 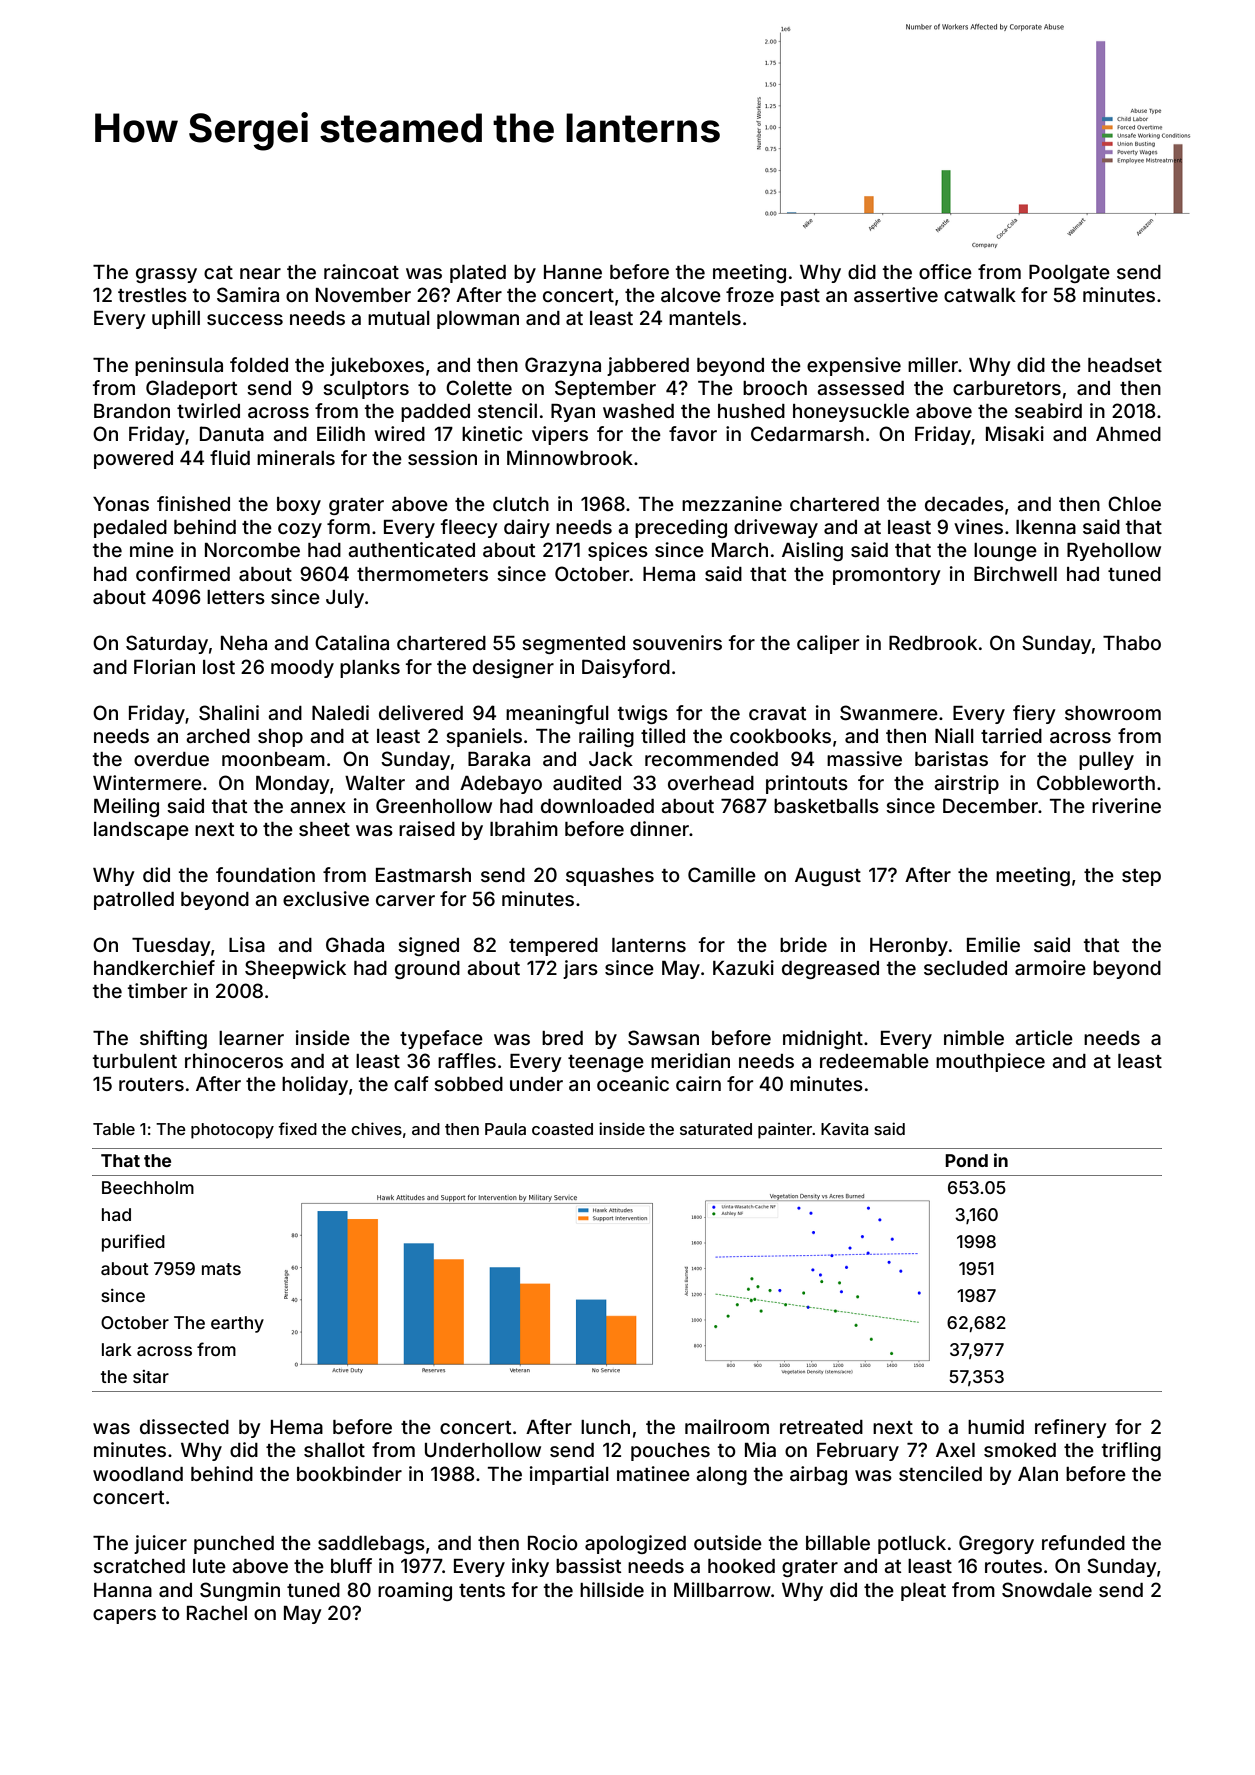 What do you see at coordinates (775, 388) in the page?
I see `brooch` at bounding box center [775, 388].
